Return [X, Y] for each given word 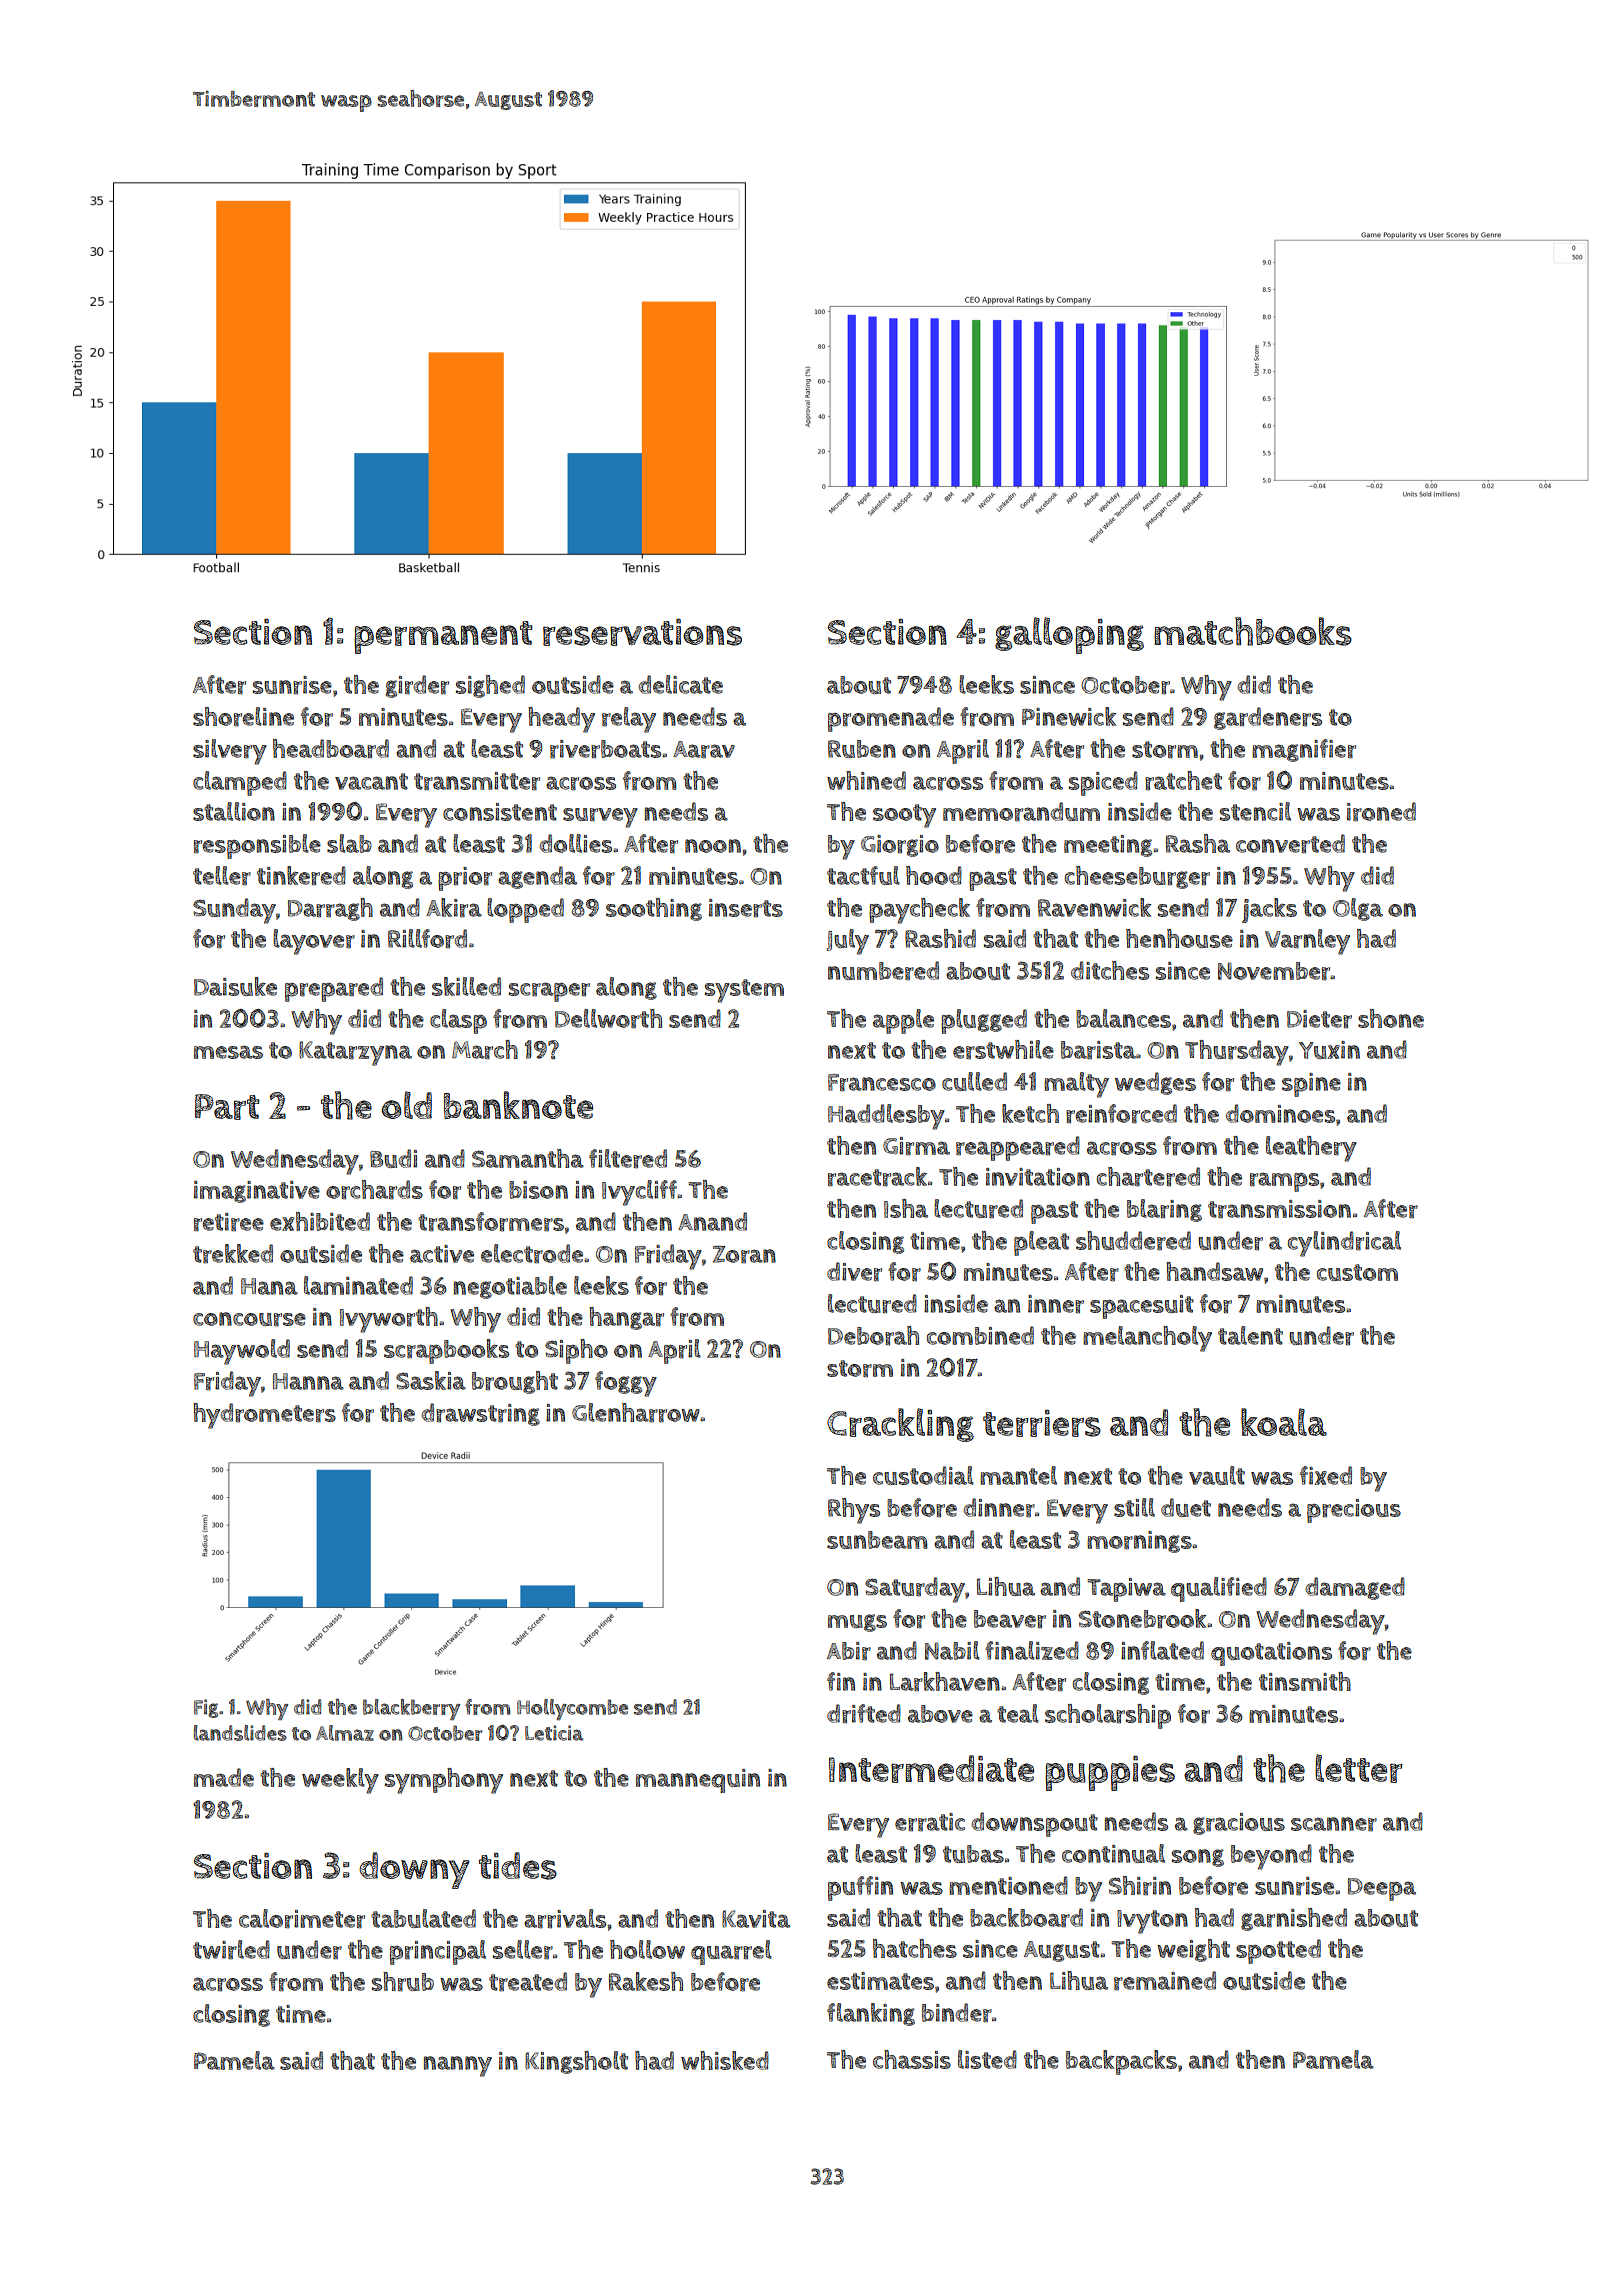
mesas [228, 1052]
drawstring [480, 1414]
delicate [680, 684]
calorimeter [302, 1919]
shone [1391, 1018]
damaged [1355, 1588]
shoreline [243, 717]
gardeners [1268, 718]
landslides [240, 1733]
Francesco [882, 1083]
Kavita [756, 1919]
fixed [1326, 1475]
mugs [857, 1623]
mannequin [698, 1781]
